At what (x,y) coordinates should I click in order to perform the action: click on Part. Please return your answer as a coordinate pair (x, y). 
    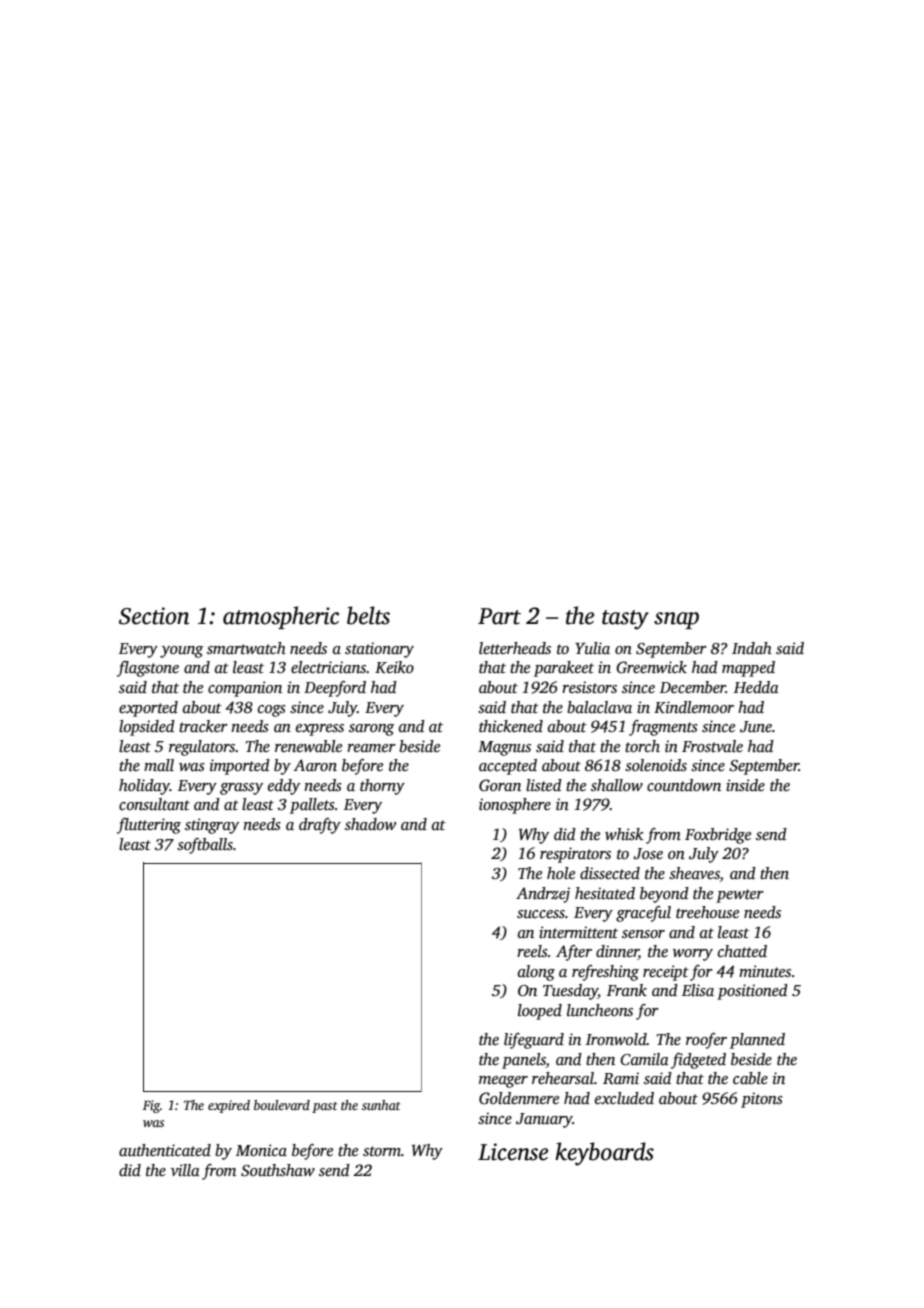
    Looking at the image, I should click on (499, 616).
